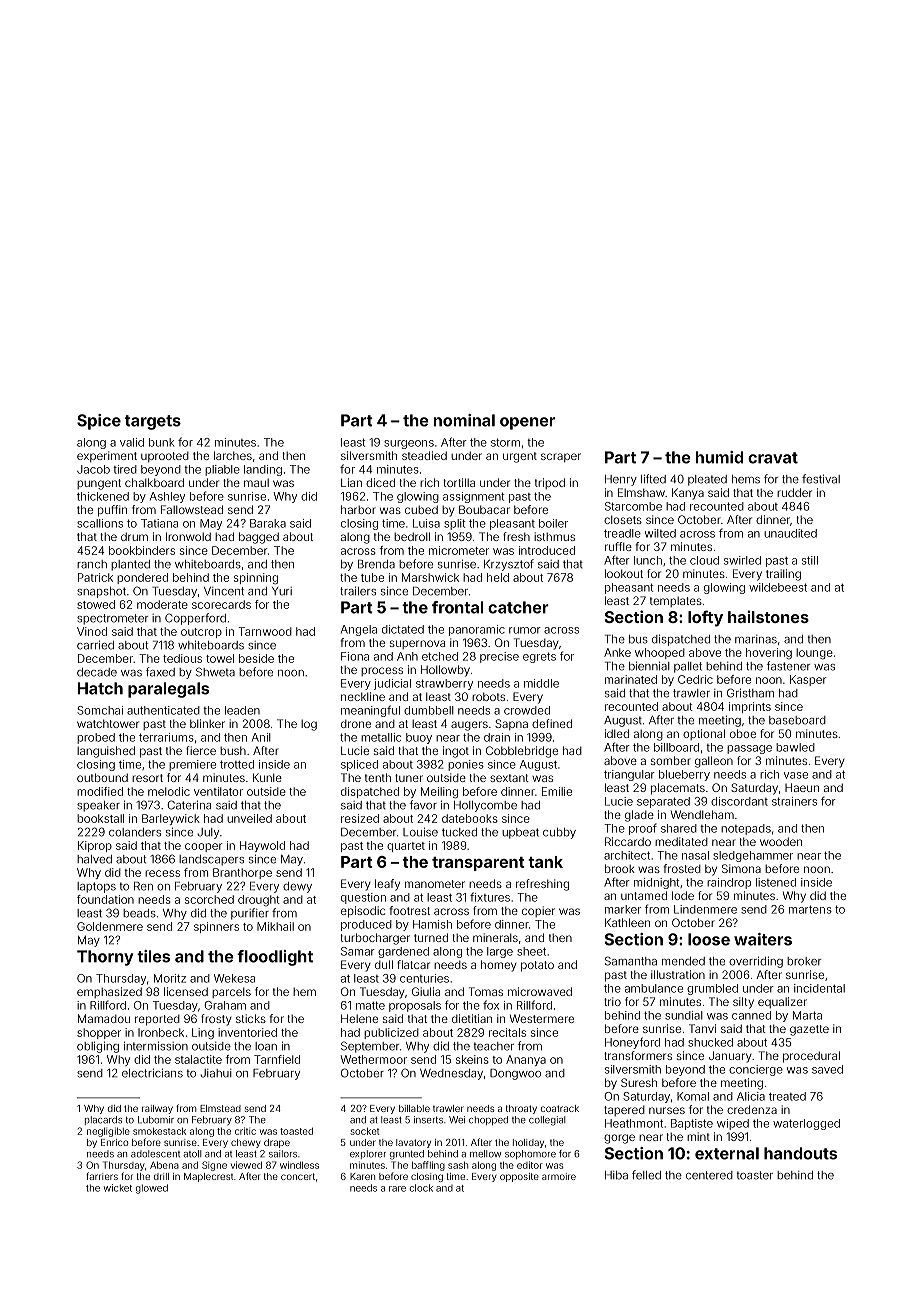  What do you see at coordinates (153, 422) in the screenshot?
I see `targets` at bounding box center [153, 422].
